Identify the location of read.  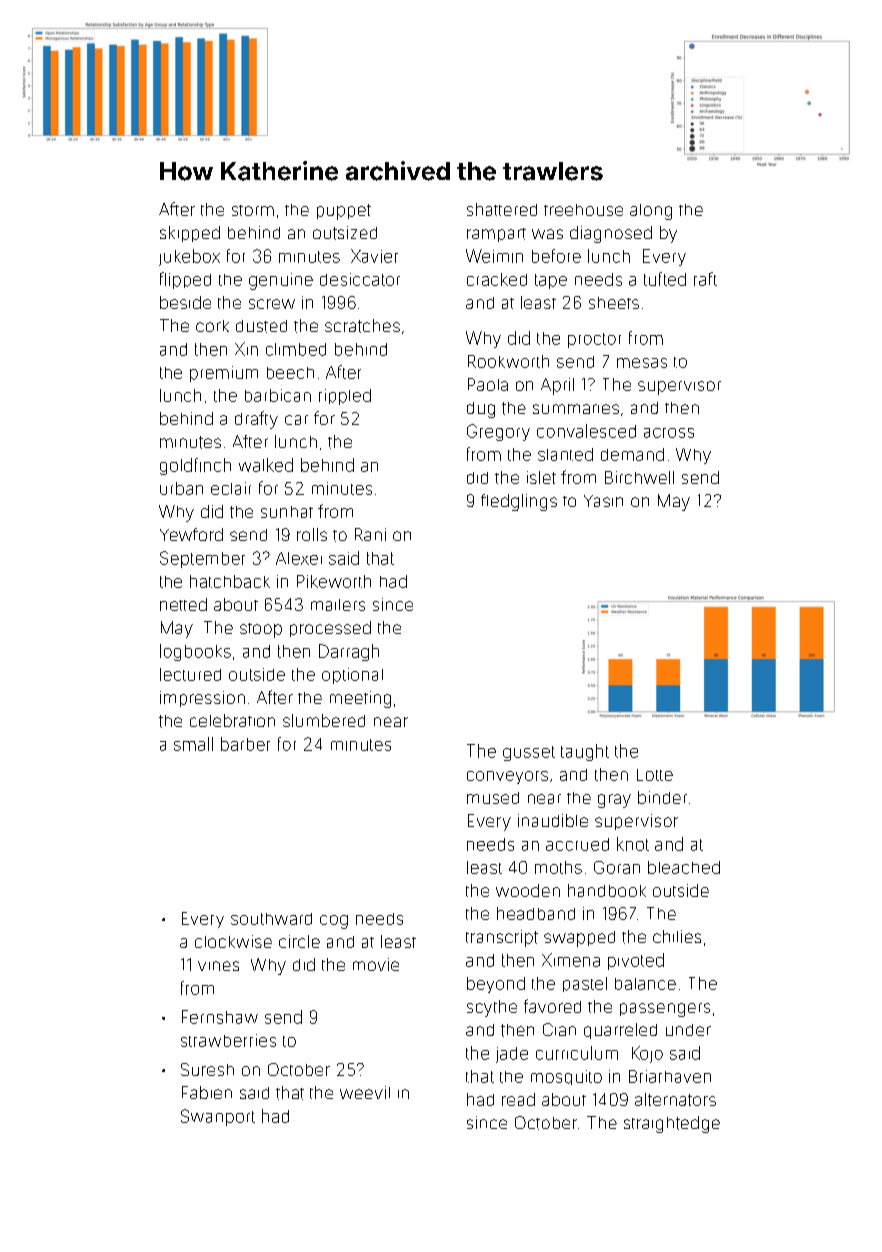
(518, 1099).
